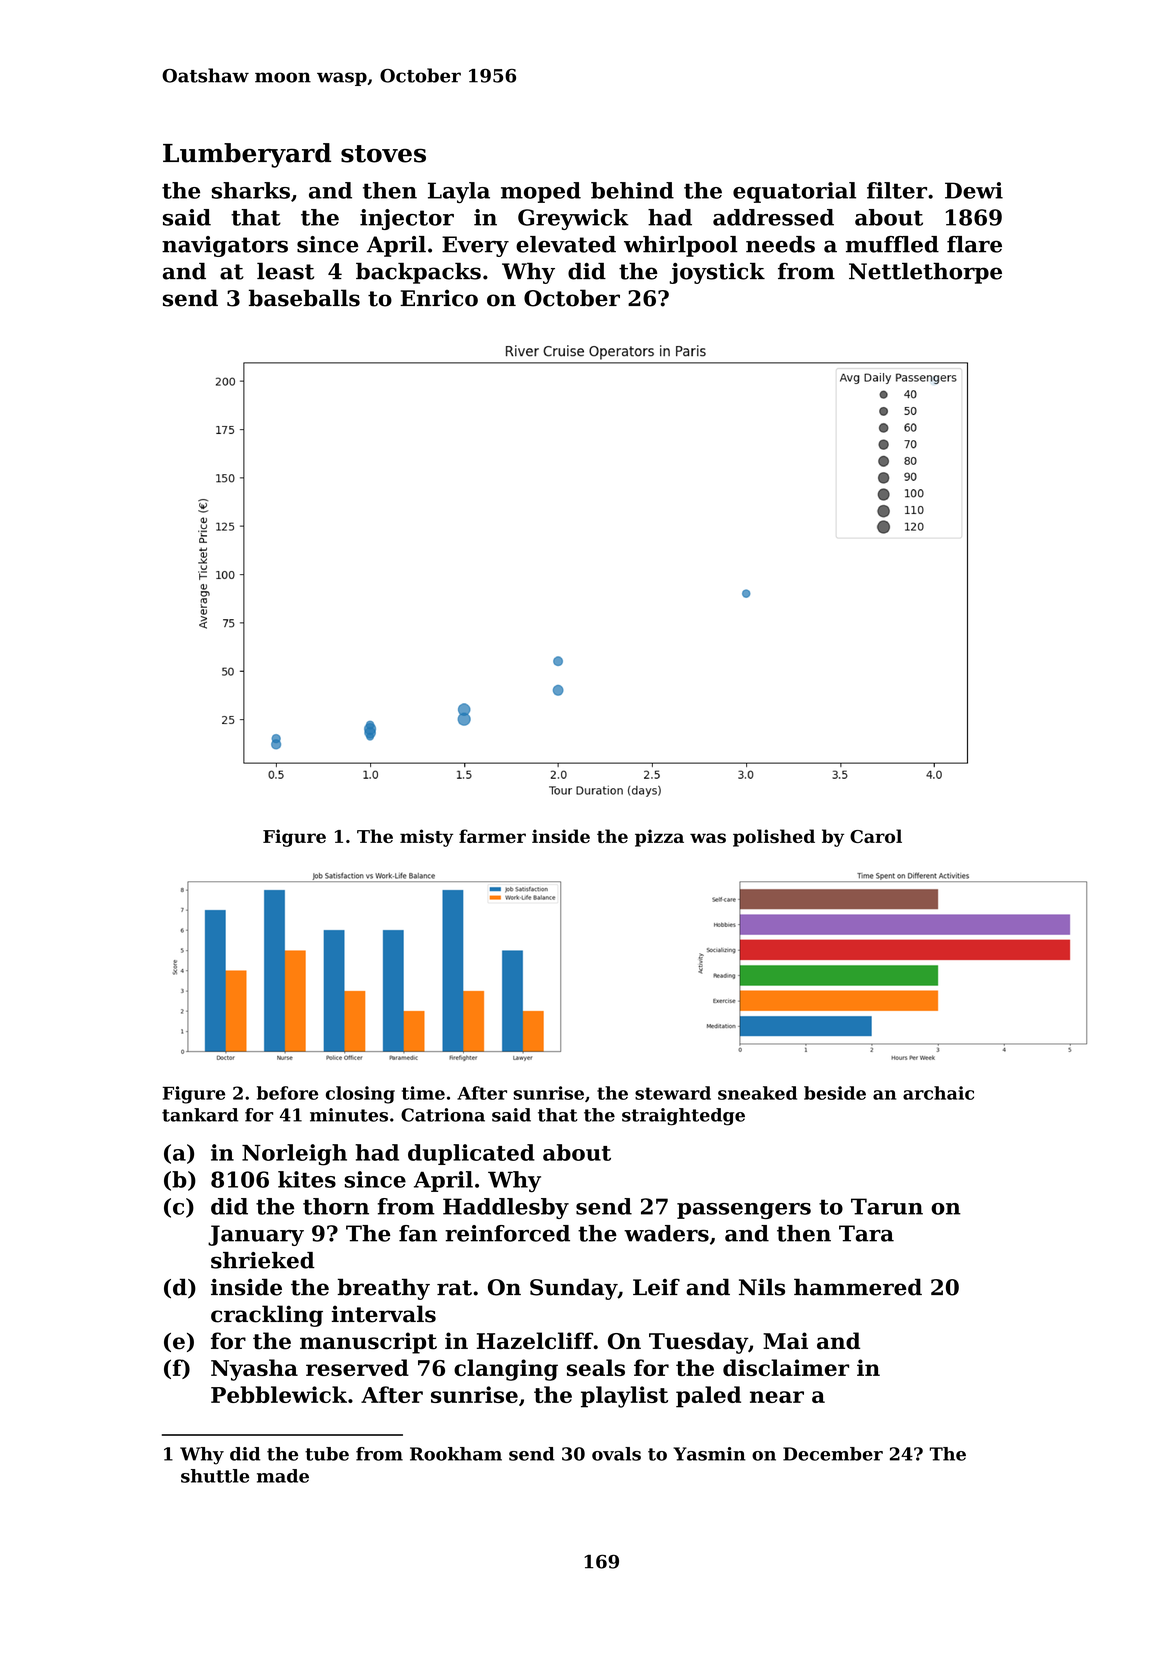 This image has height=1654, width=1165. I want to click on polished, so click(774, 838).
